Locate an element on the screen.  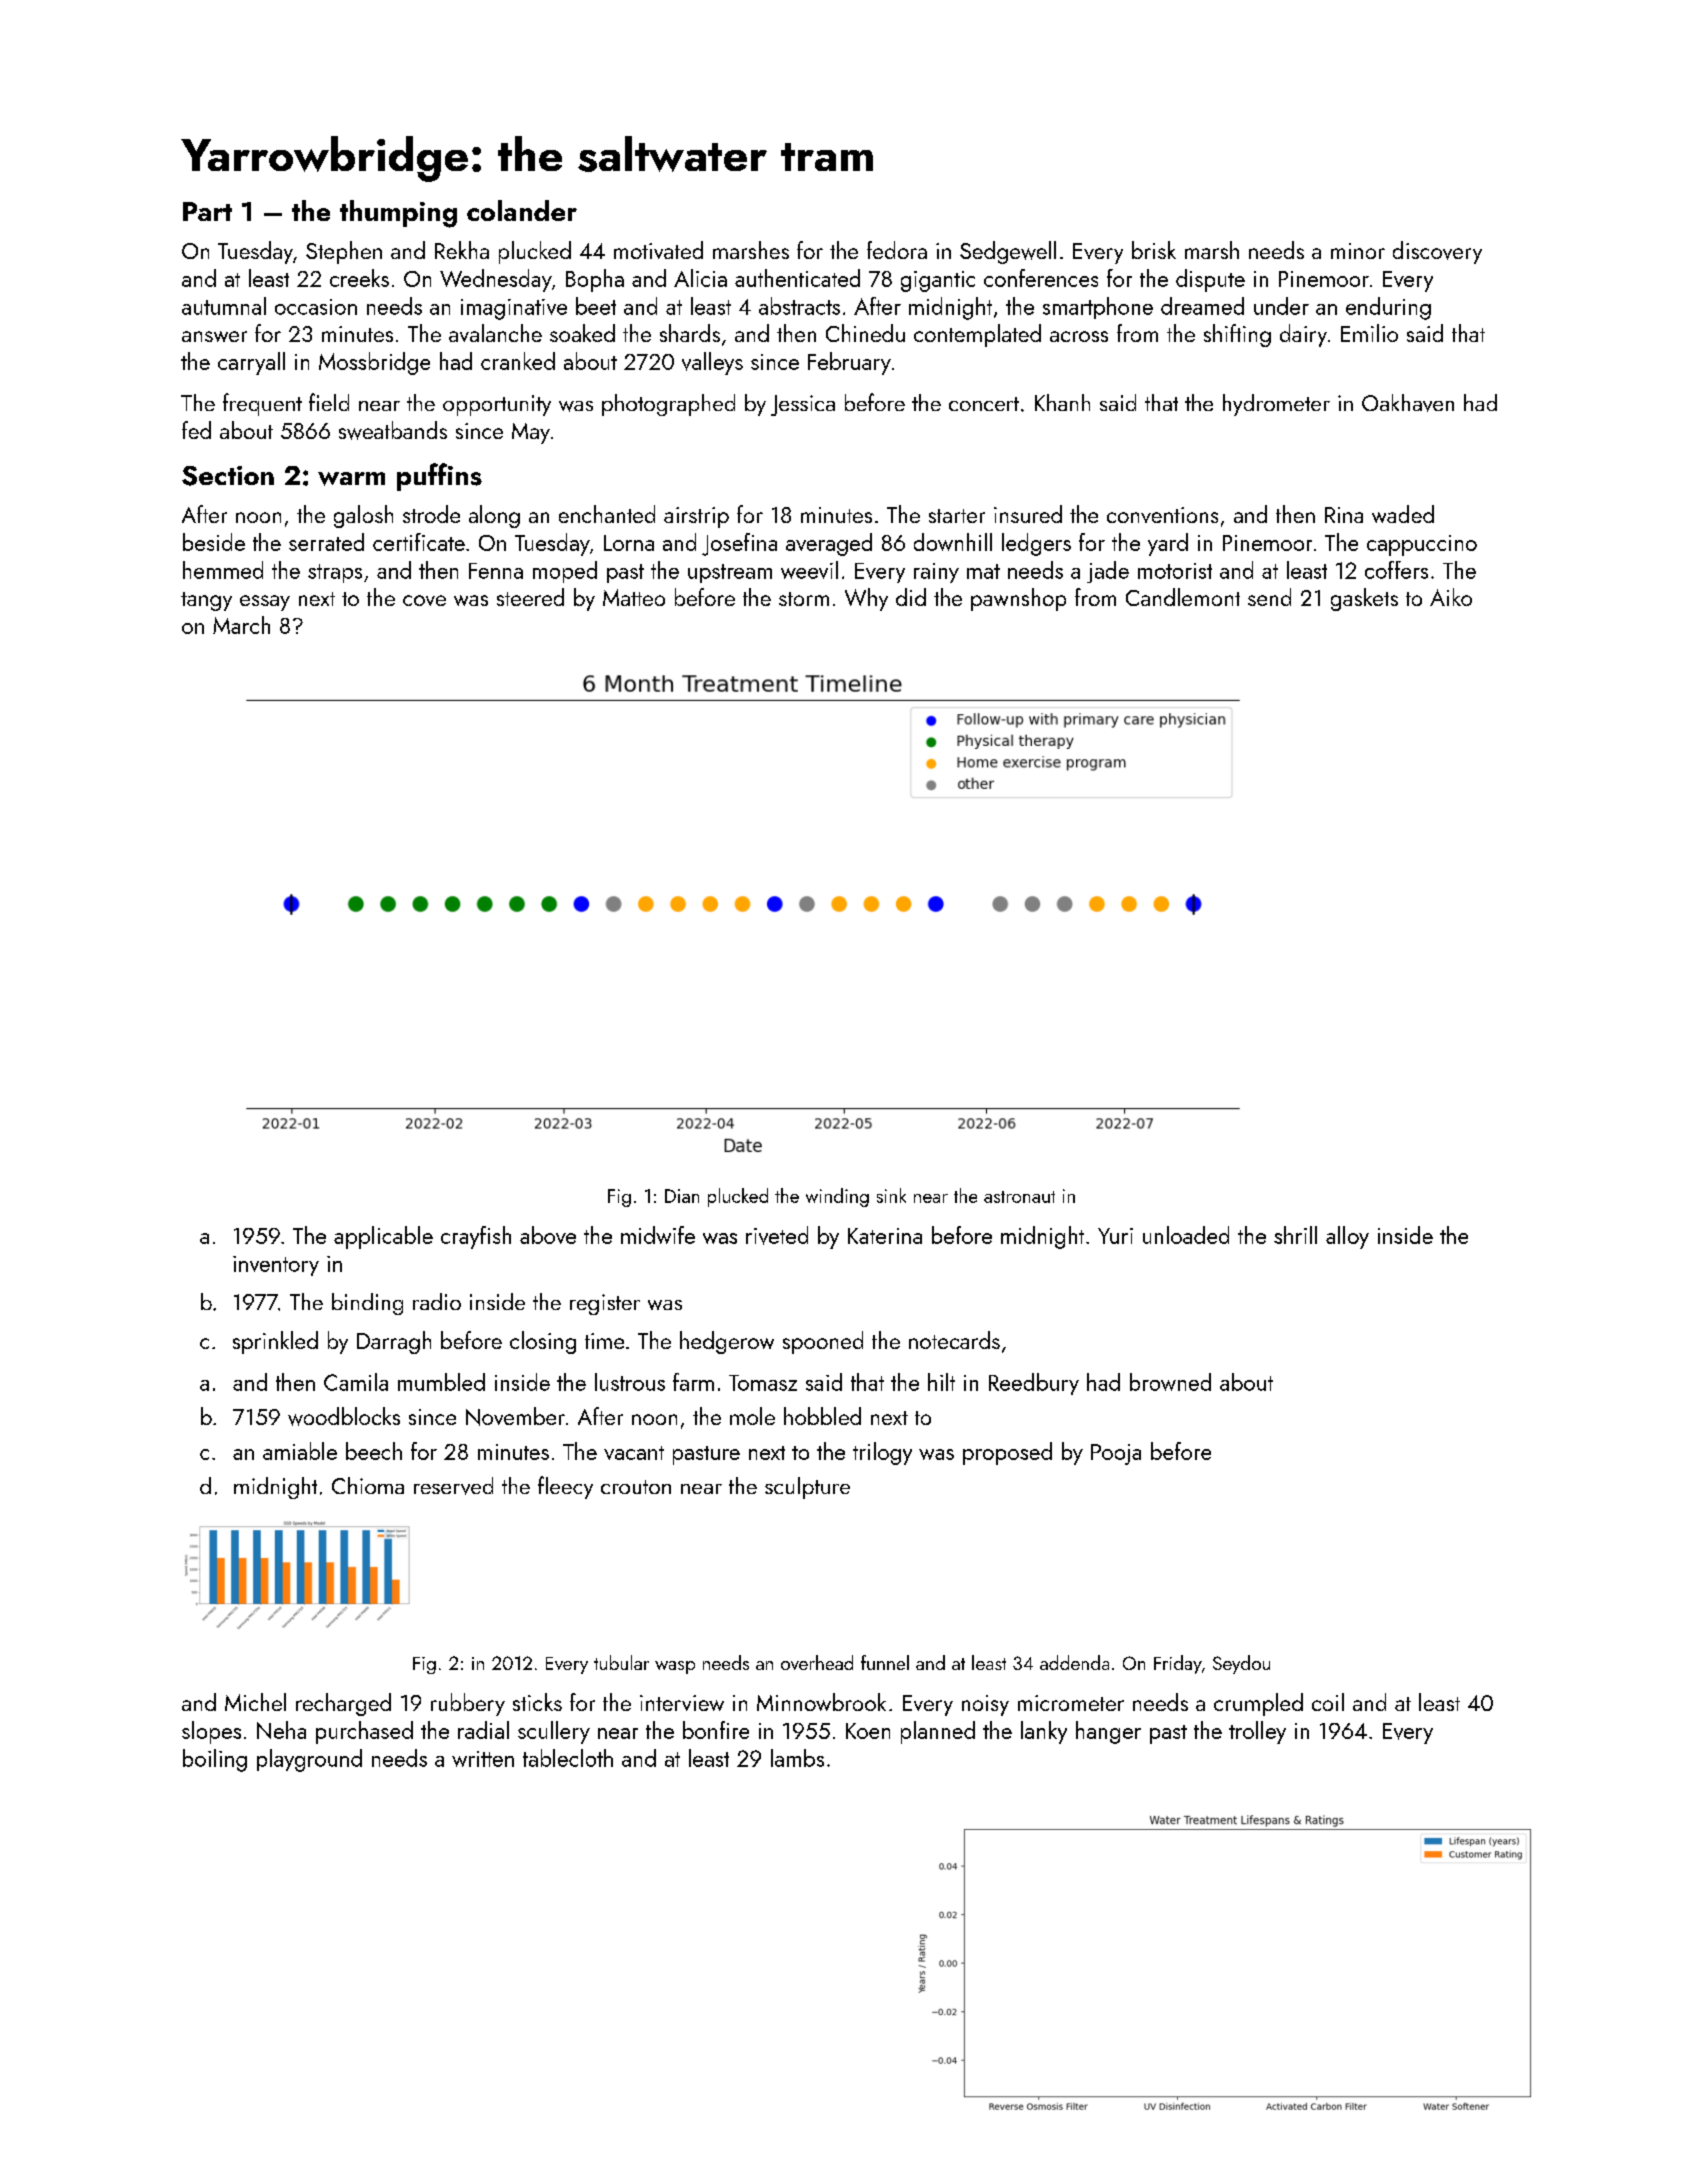
Dian is located at coordinates (682, 1196).
